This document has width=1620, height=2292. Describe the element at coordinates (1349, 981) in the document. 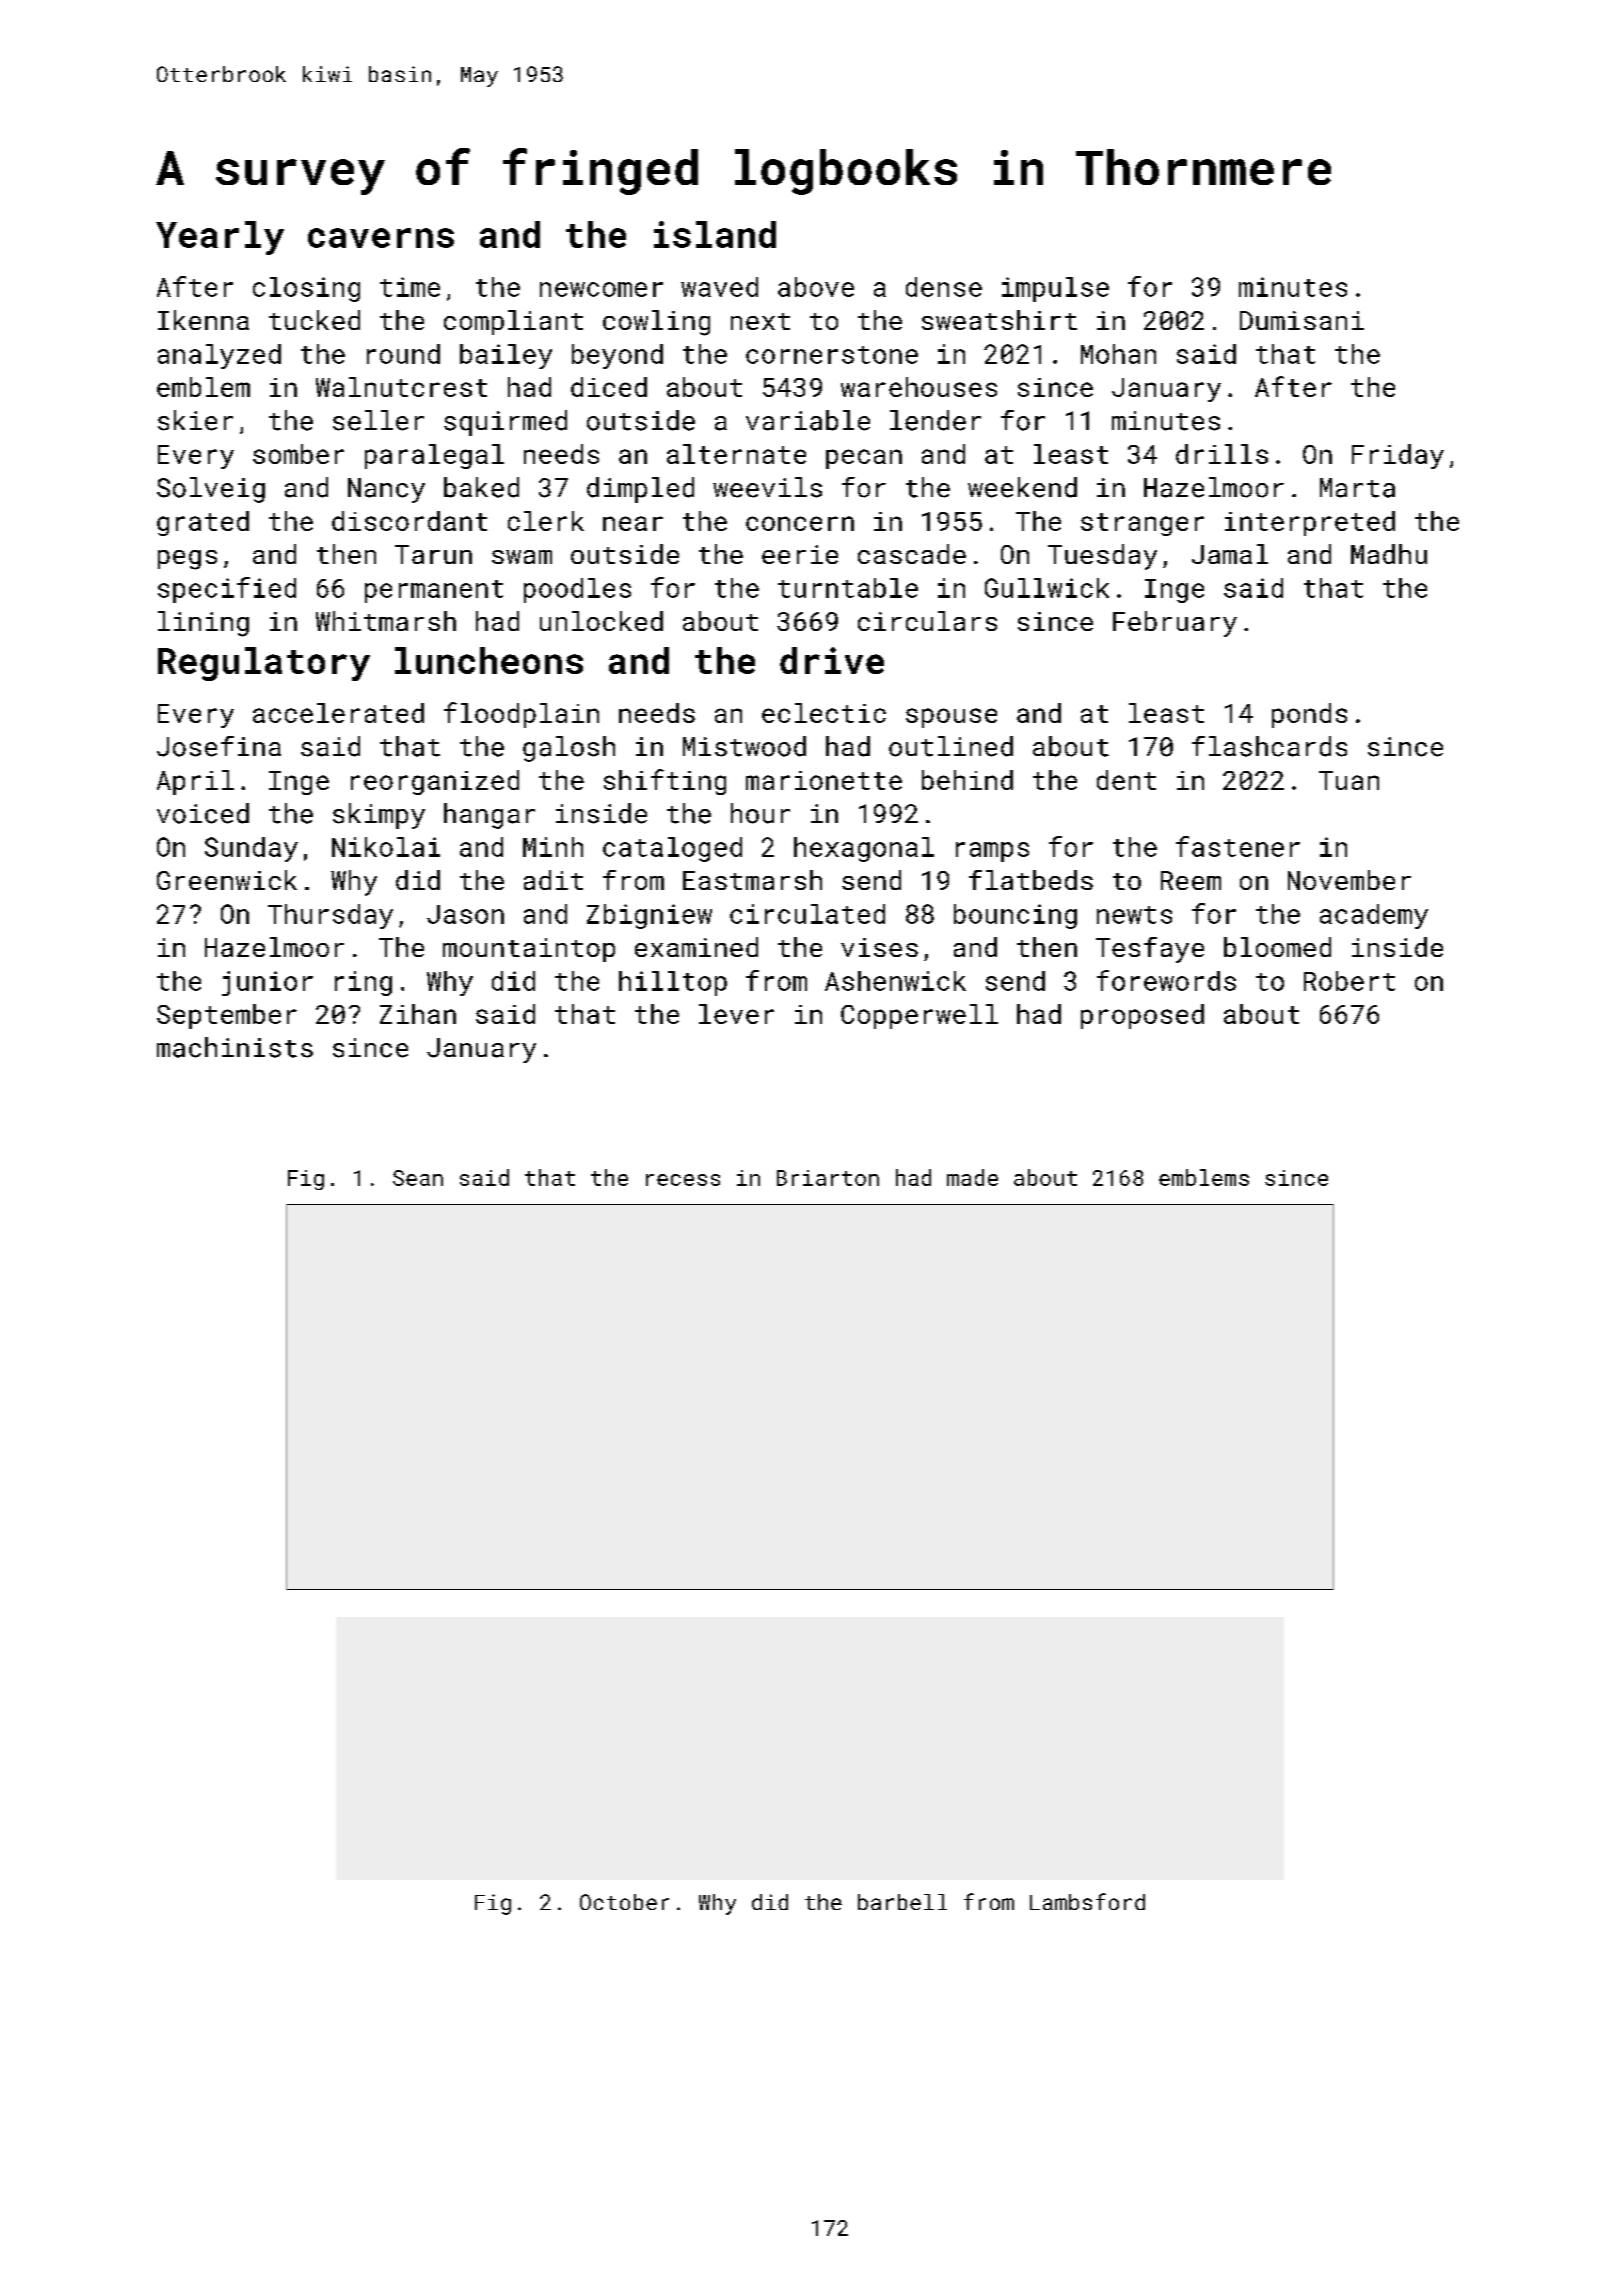

I see `Robert` at that location.
